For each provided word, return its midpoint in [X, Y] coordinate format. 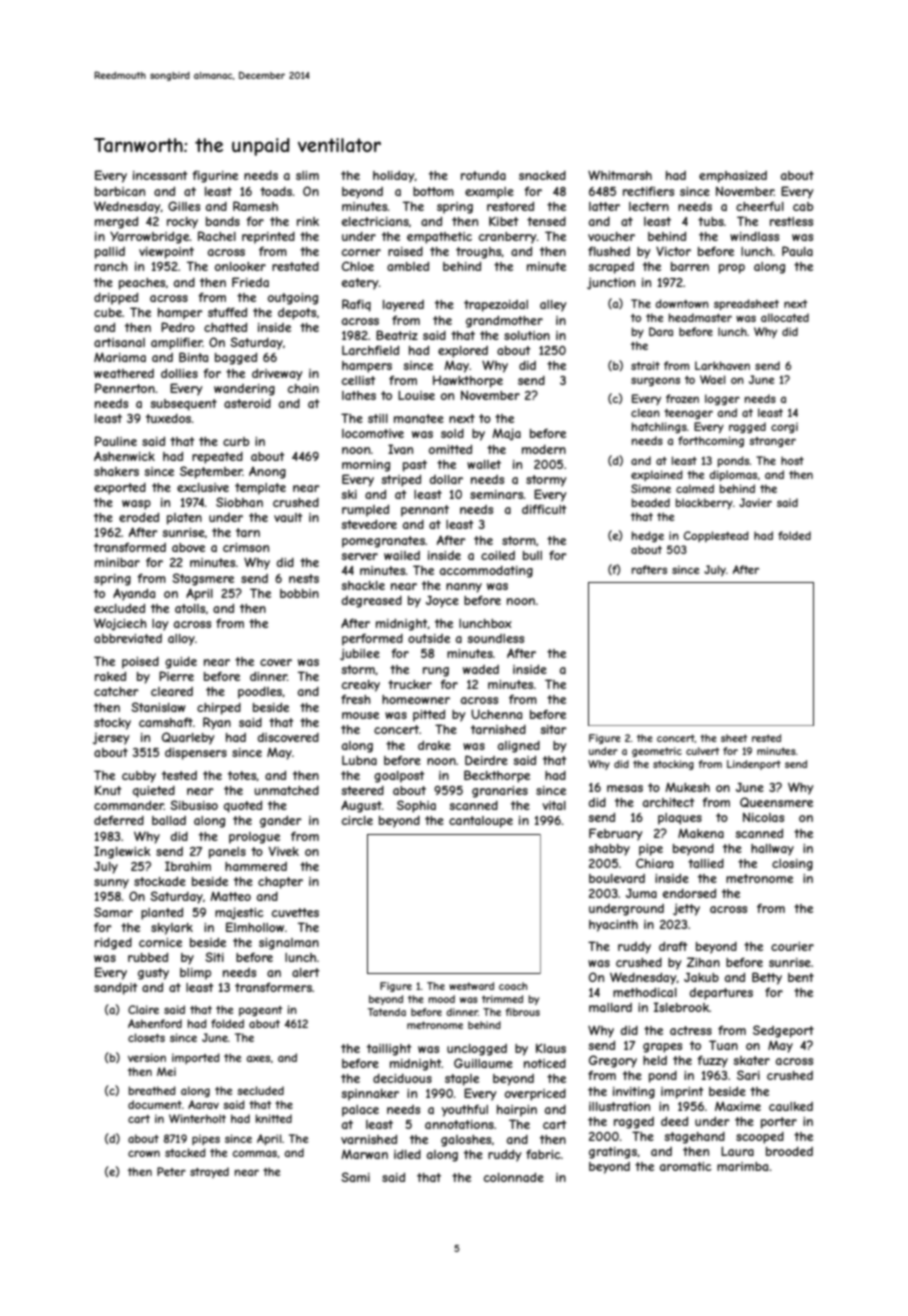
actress [691, 1030]
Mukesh [687, 787]
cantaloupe [481, 822]
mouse [360, 715]
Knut [108, 790]
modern [544, 449]
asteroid [247, 403]
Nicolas [763, 817]
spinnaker [370, 1095]
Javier [755, 502]
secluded [260, 1090]
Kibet [504, 221]
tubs [711, 221]
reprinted [268, 238]
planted [162, 914]
